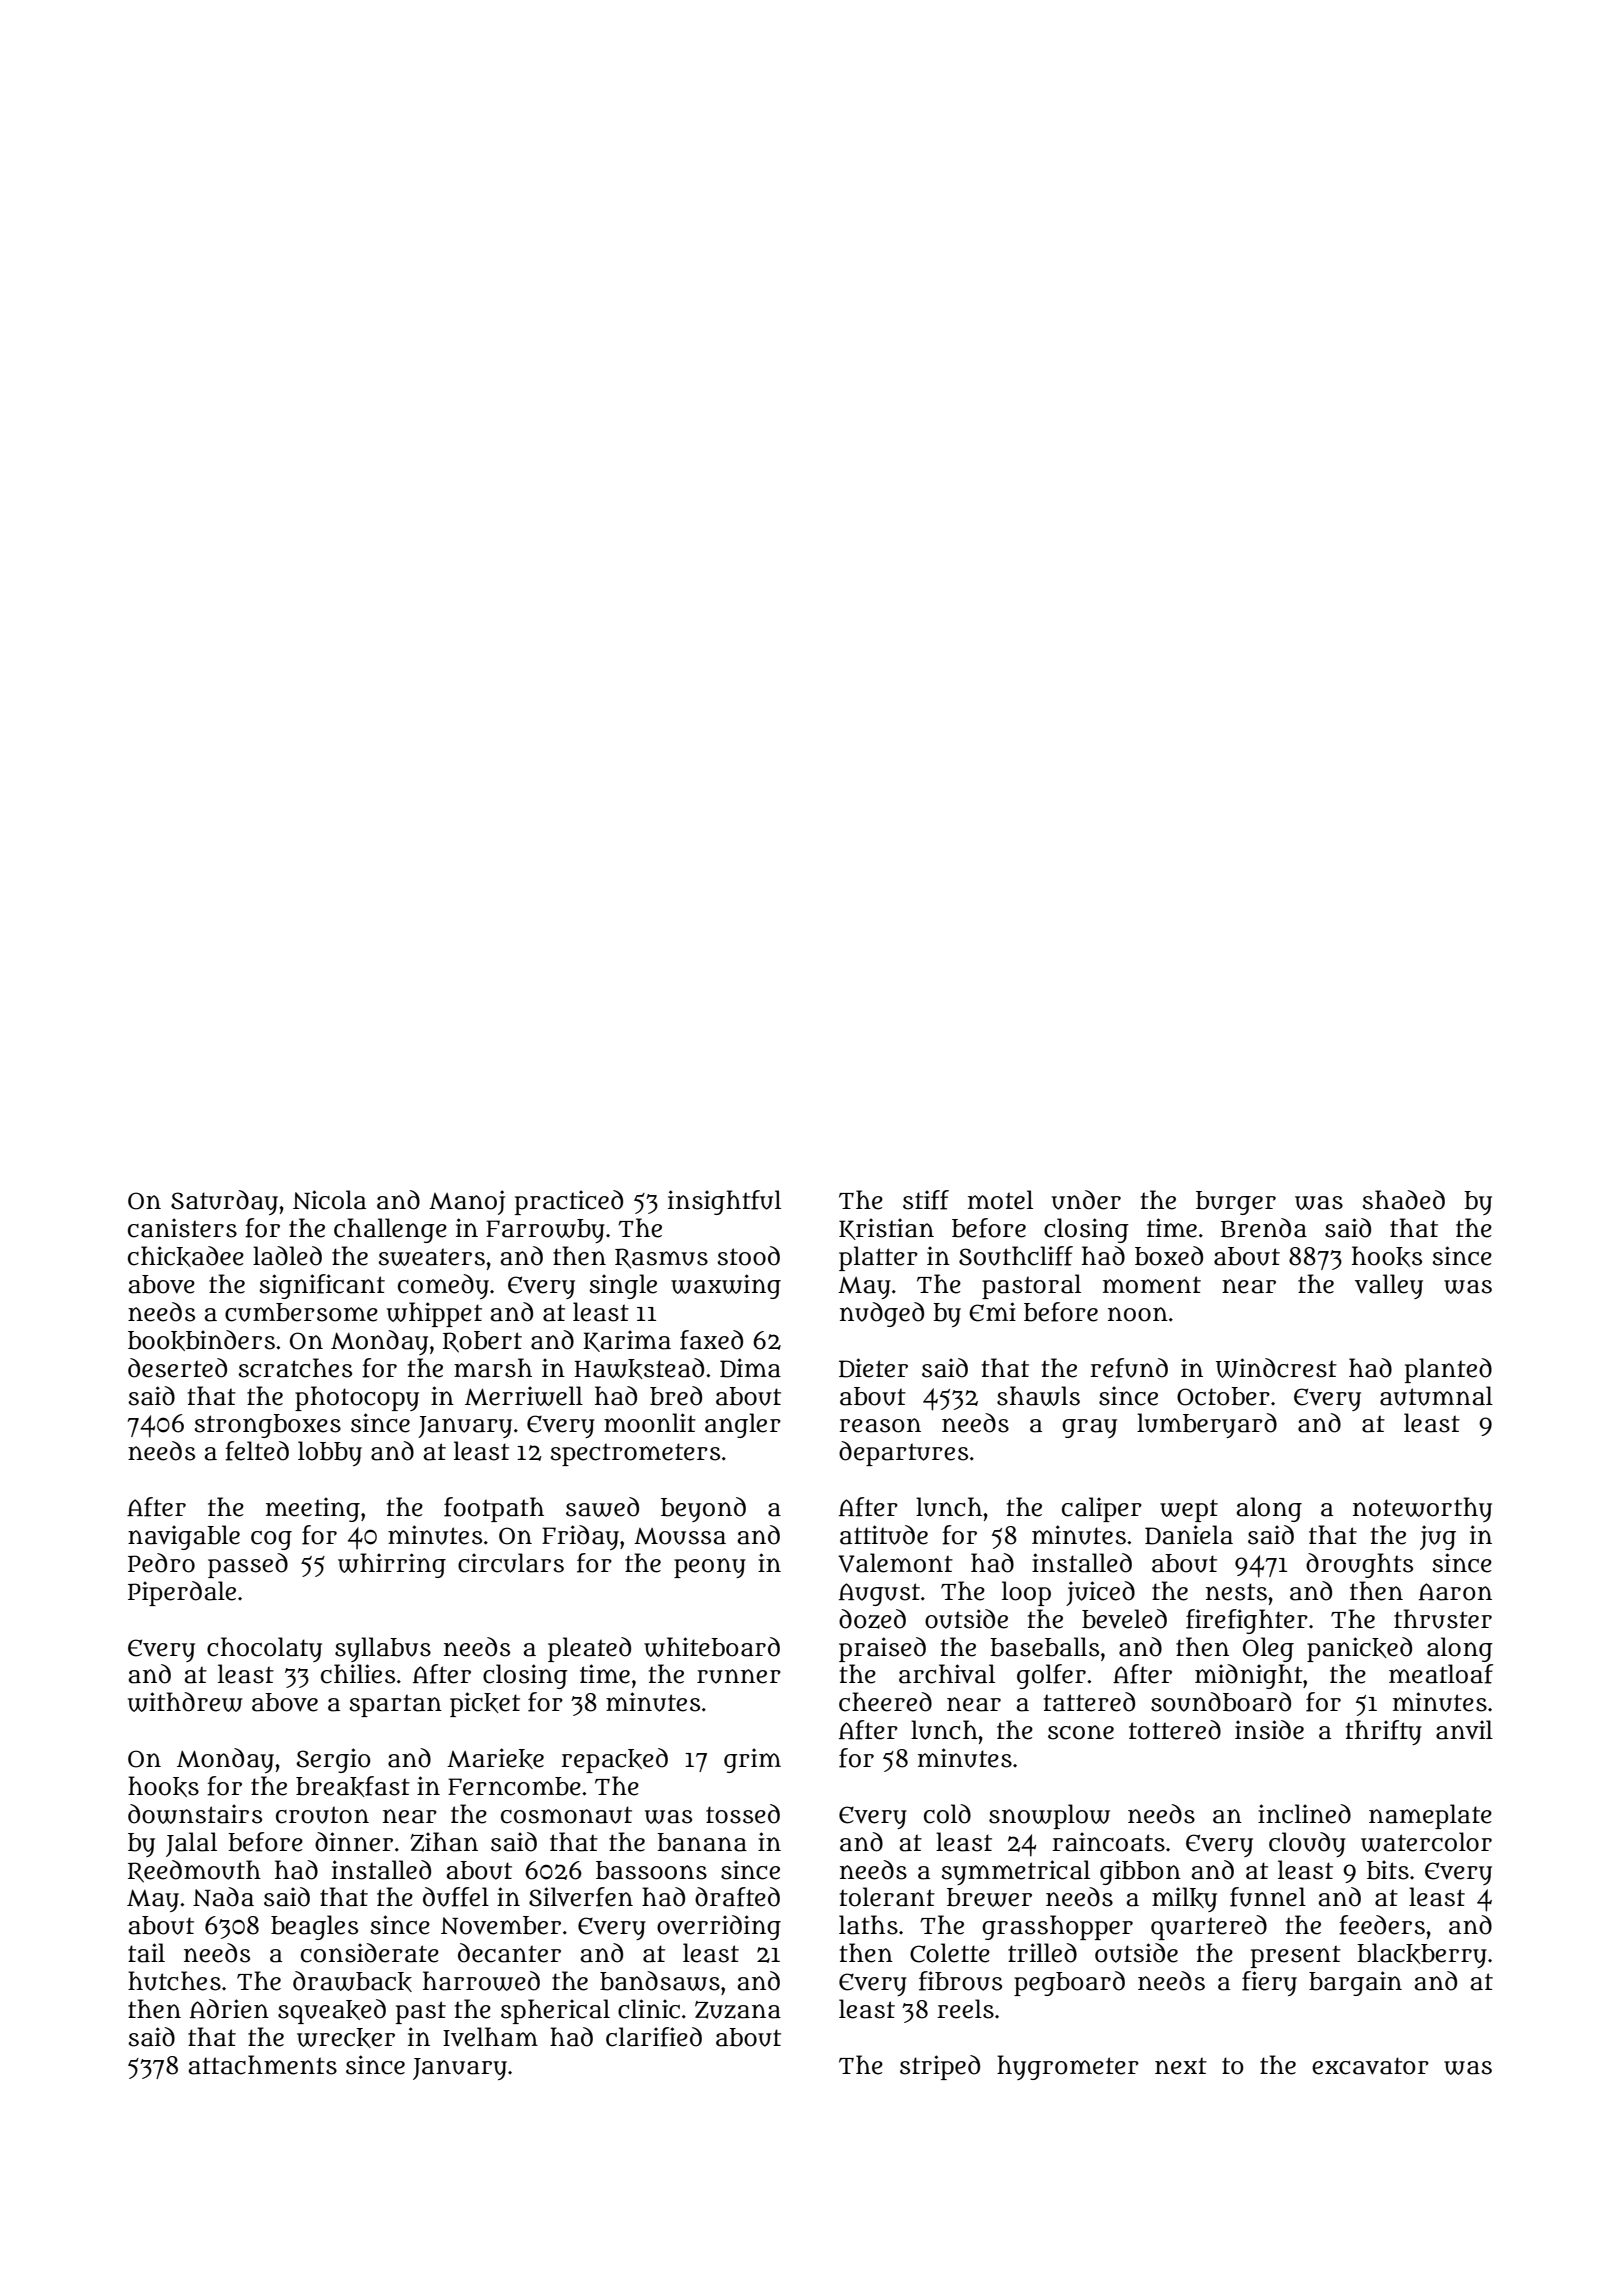  Describe the element at coordinates (224, 1202) in the screenshot. I see `Saturday` at that location.
